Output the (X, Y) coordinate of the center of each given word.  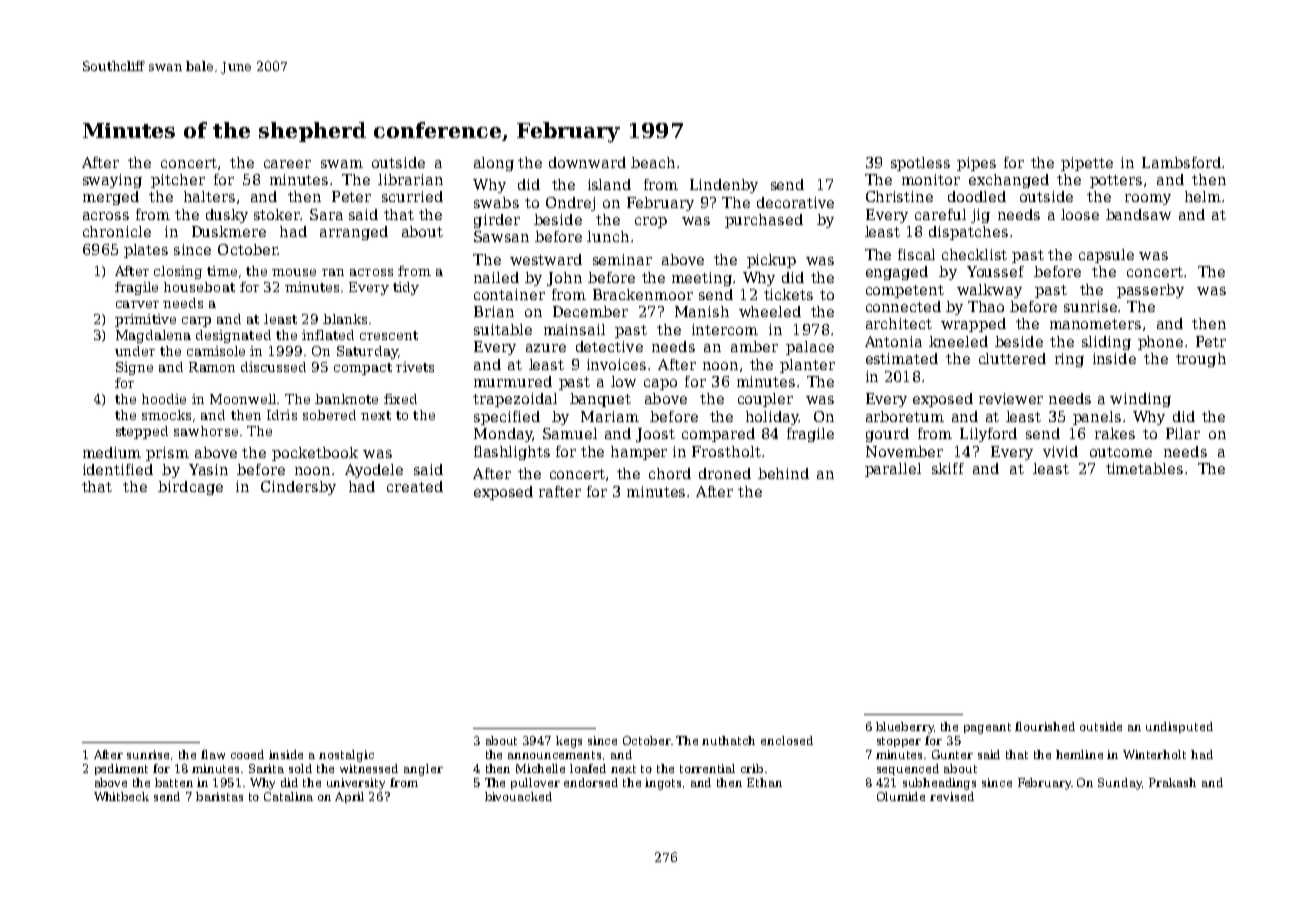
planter (807, 366)
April (349, 797)
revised (952, 796)
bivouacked (518, 796)
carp (196, 322)
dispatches (968, 233)
